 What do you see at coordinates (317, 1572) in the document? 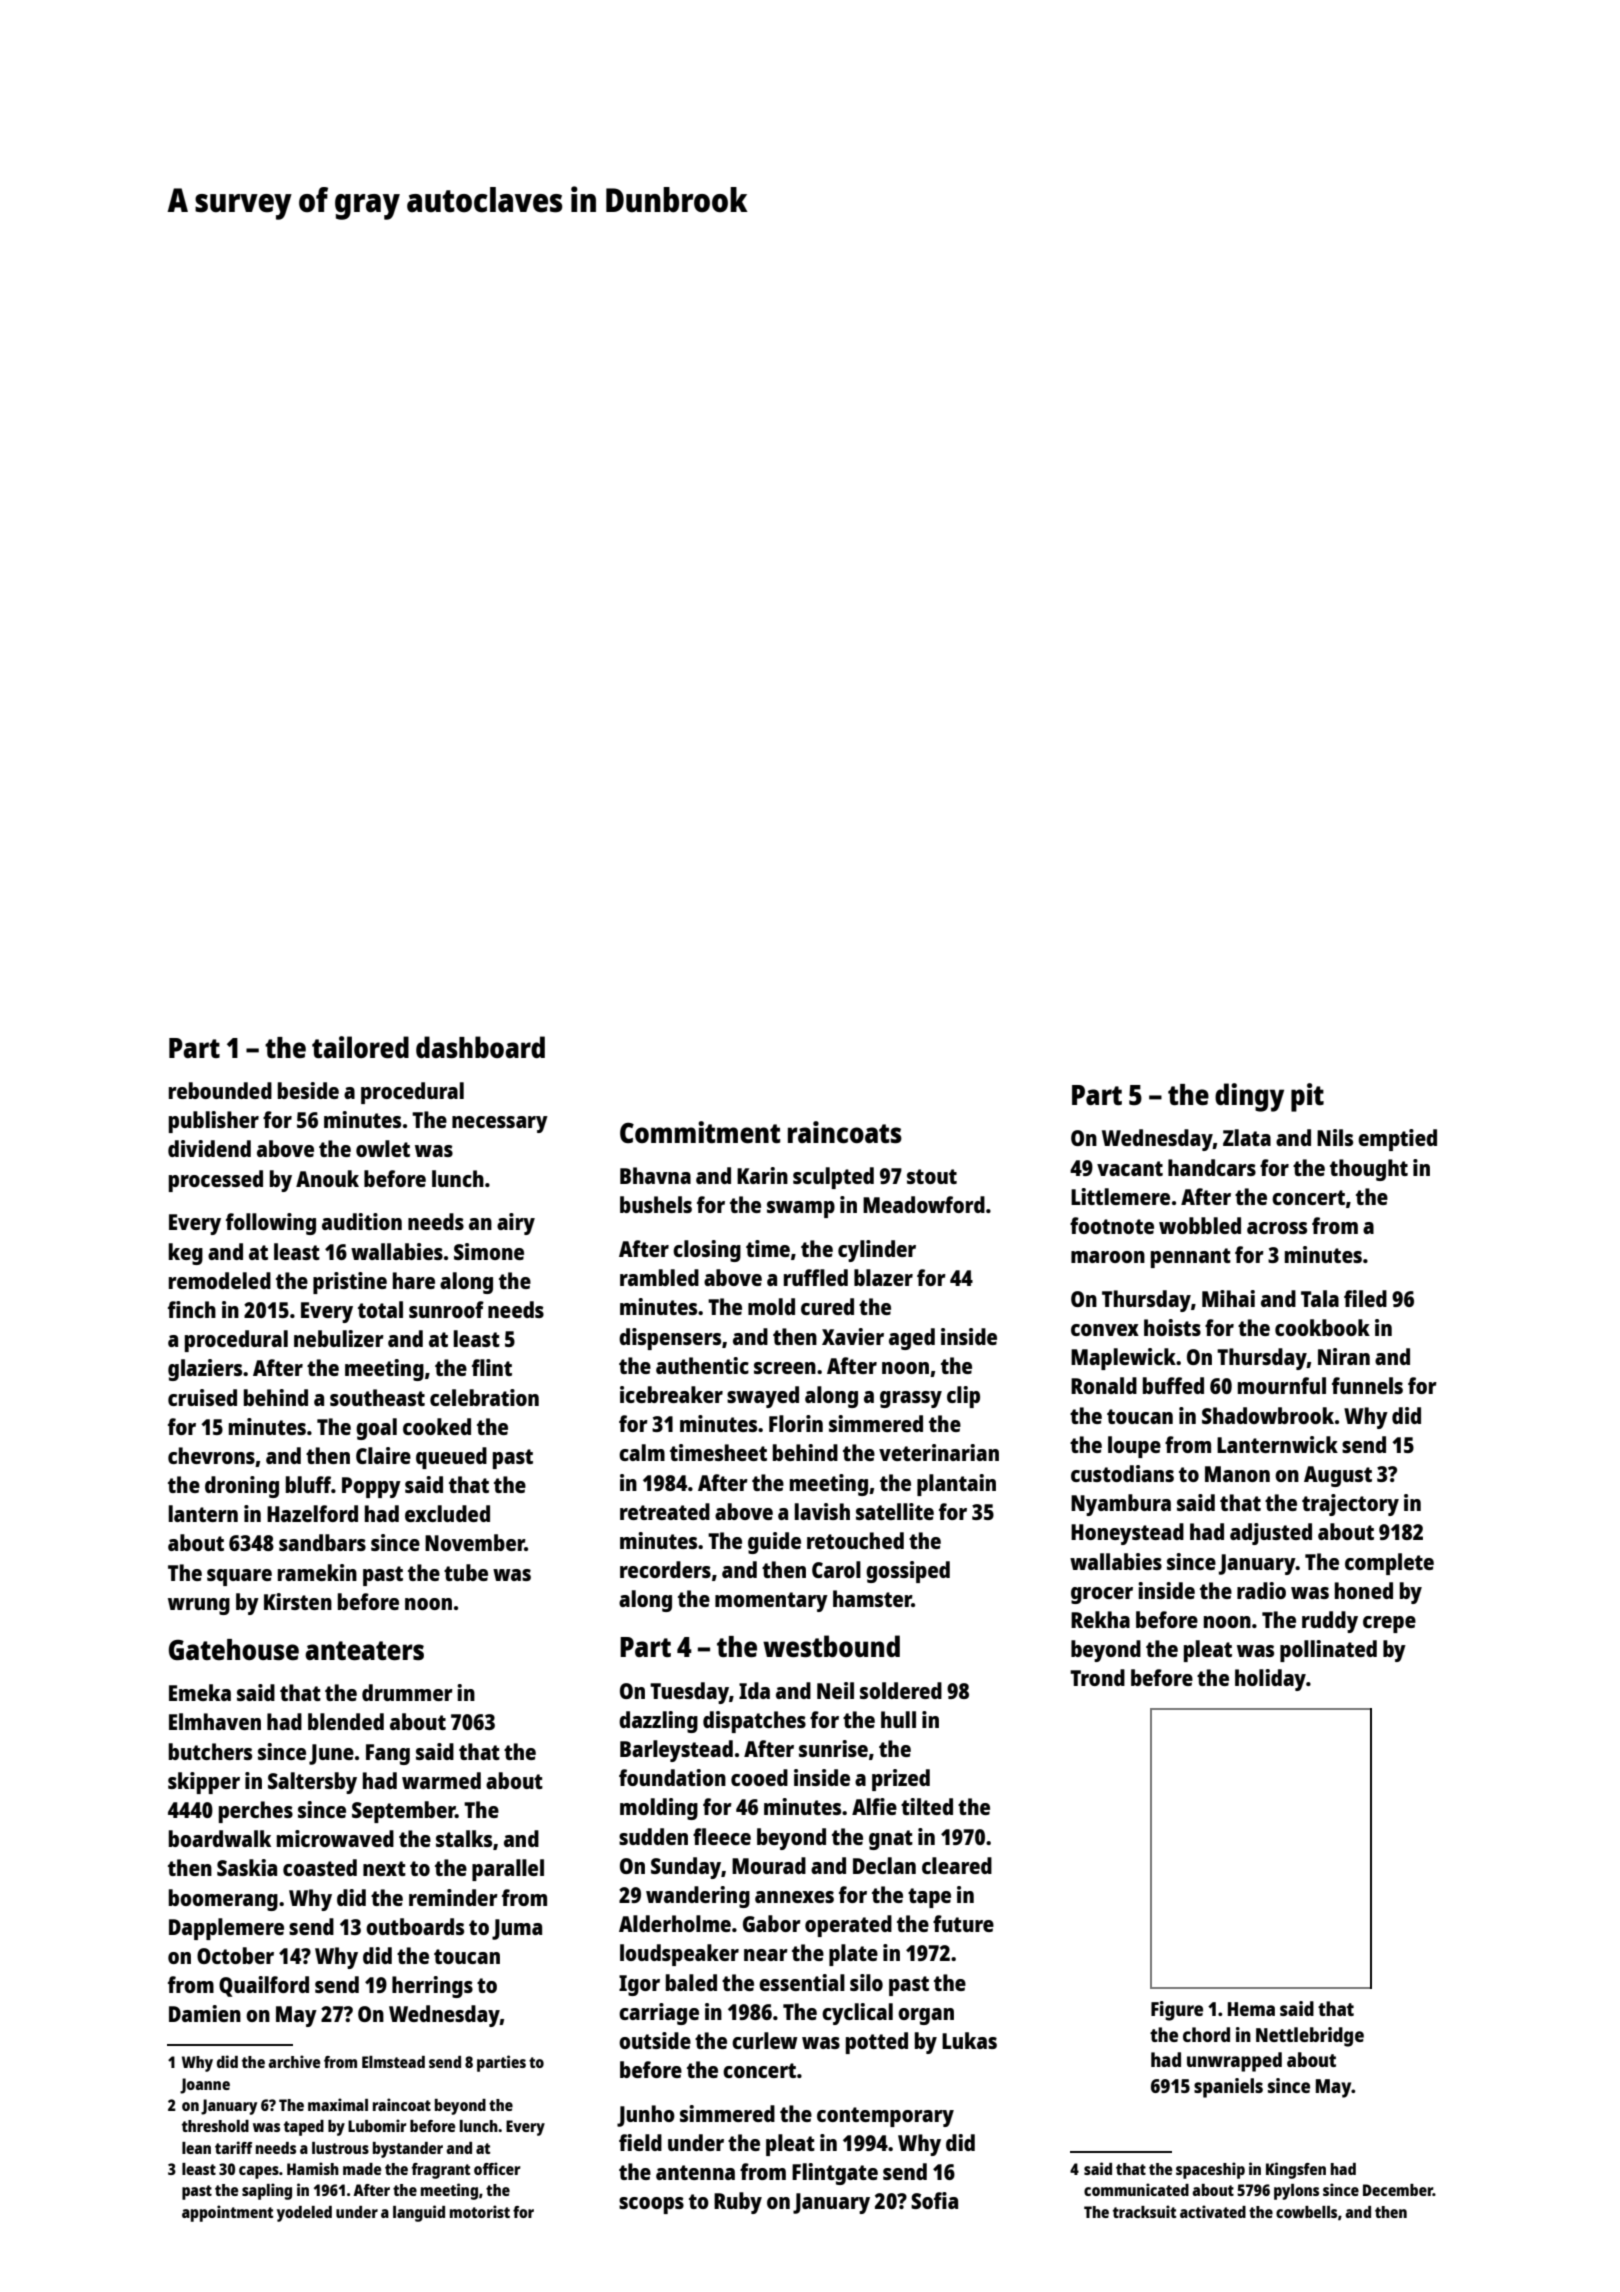
I see `ramekin` at bounding box center [317, 1572].
